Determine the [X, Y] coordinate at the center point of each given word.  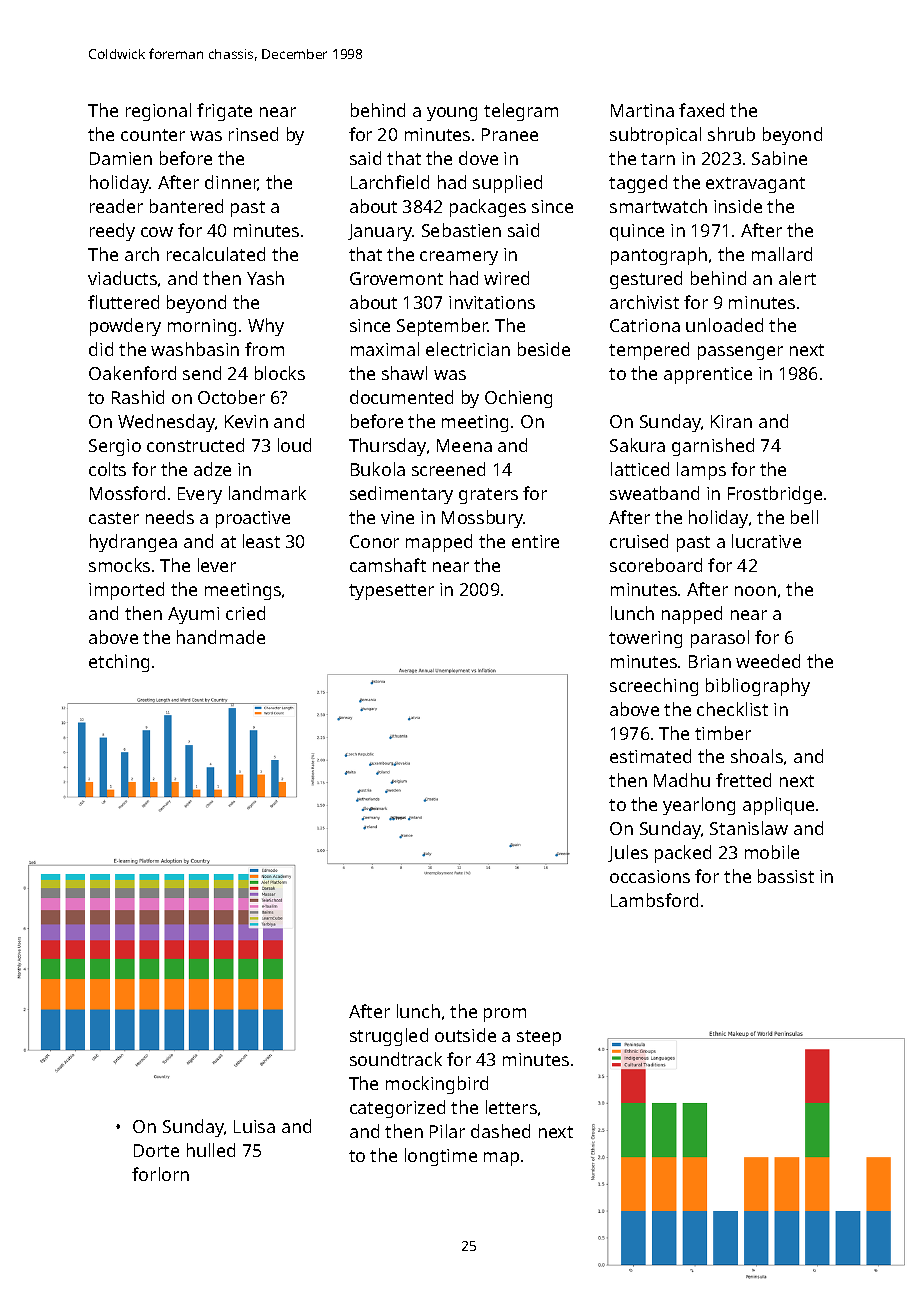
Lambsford [654, 900]
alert [797, 278]
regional [158, 112]
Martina [642, 110]
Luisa [254, 1126]
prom [505, 1015]
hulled [211, 1150]
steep [539, 1038]
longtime [441, 1157]
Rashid [138, 397]
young [452, 114]
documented [401, 397]
